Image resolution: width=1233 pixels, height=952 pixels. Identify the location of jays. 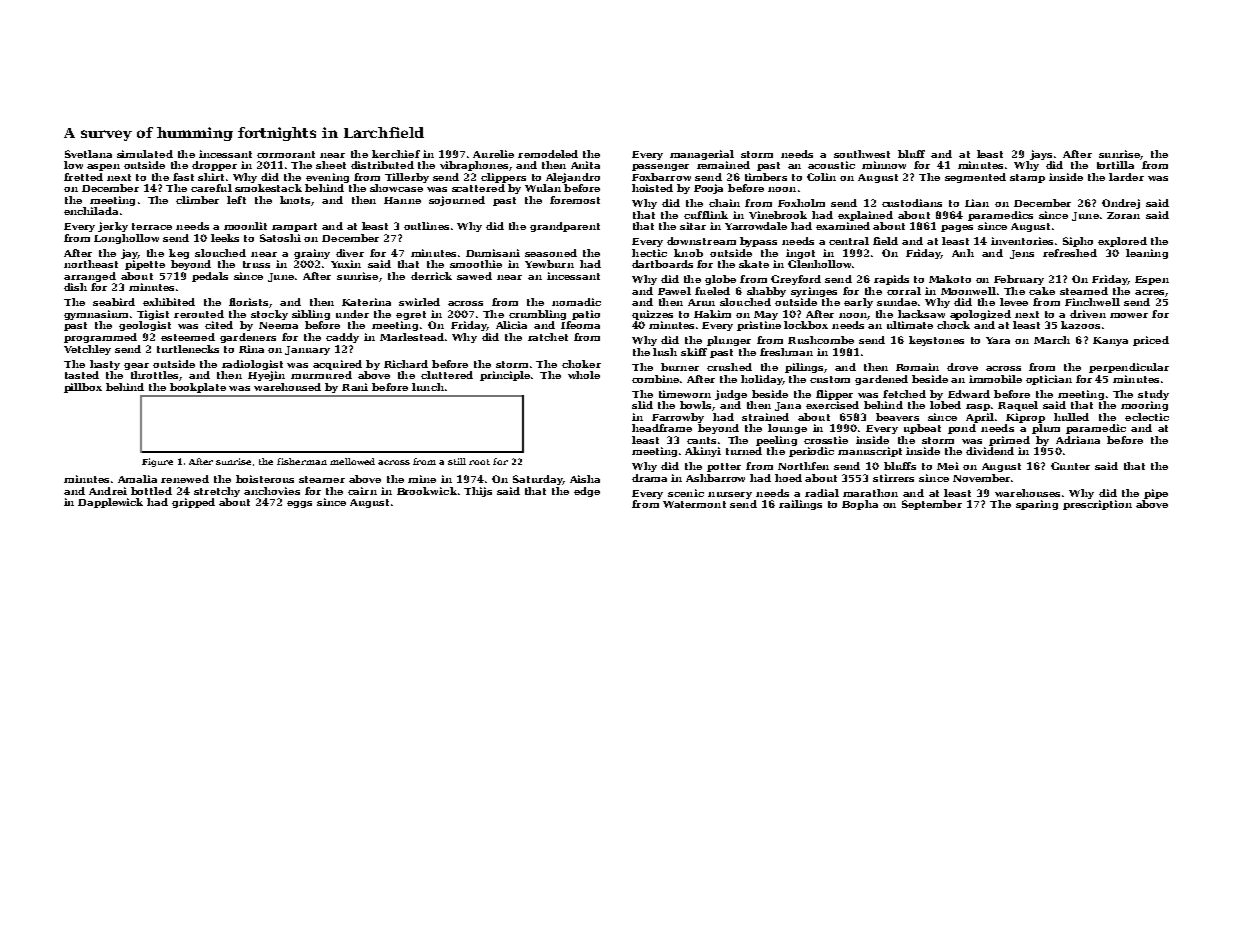
(1041, 155).
